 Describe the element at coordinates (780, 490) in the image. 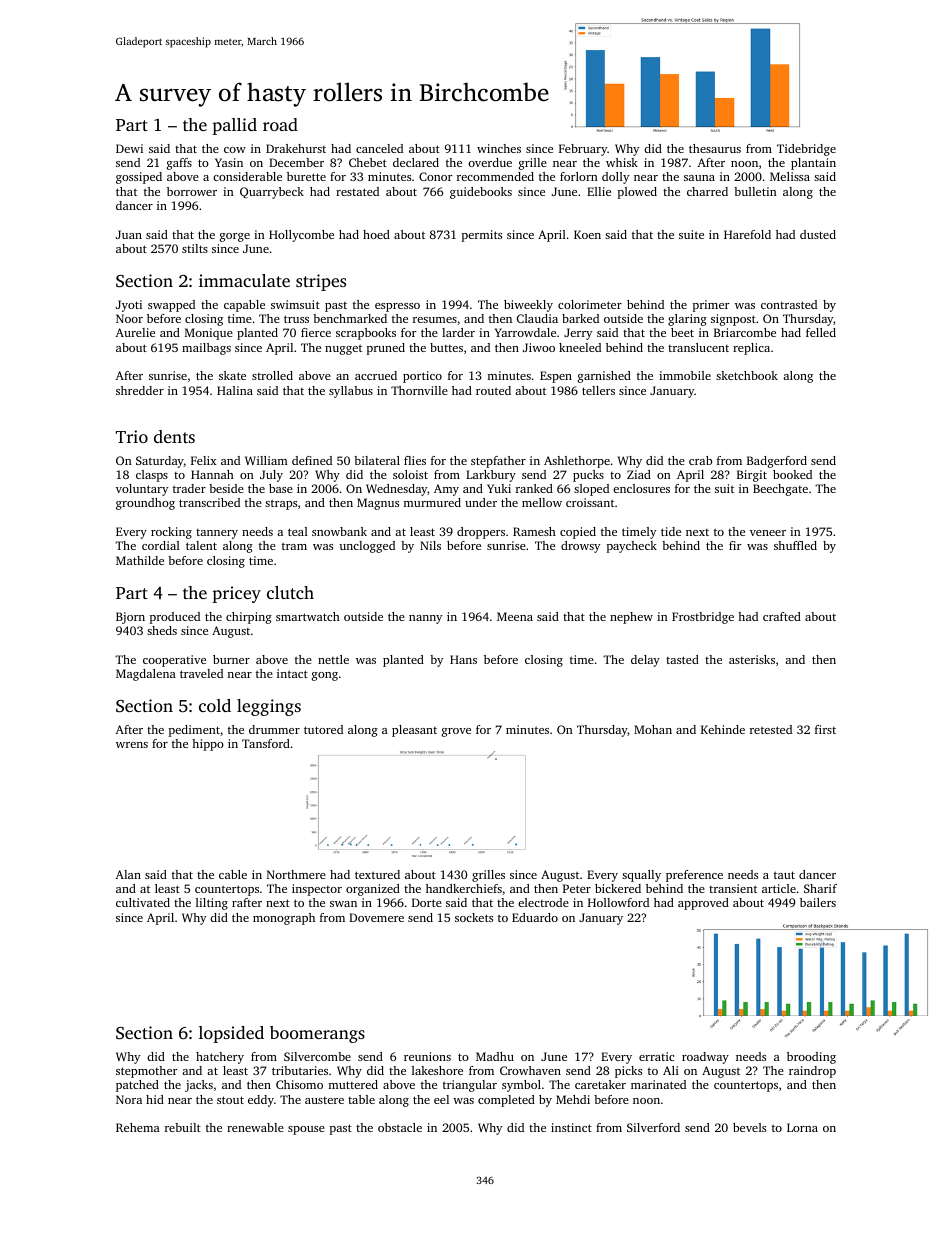

I see `Beechgate` at that location.
